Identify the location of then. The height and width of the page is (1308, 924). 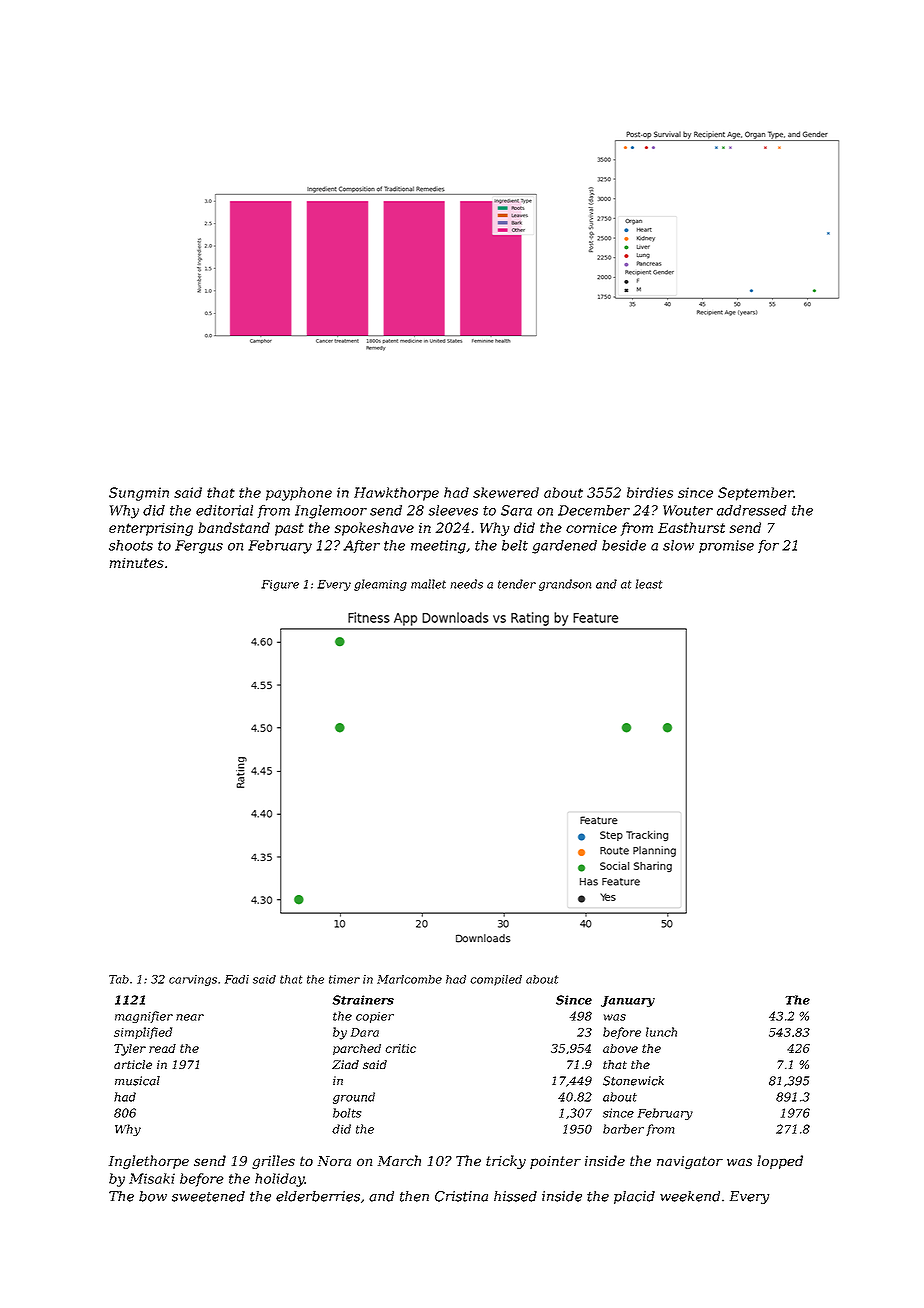
(414, 1196).
